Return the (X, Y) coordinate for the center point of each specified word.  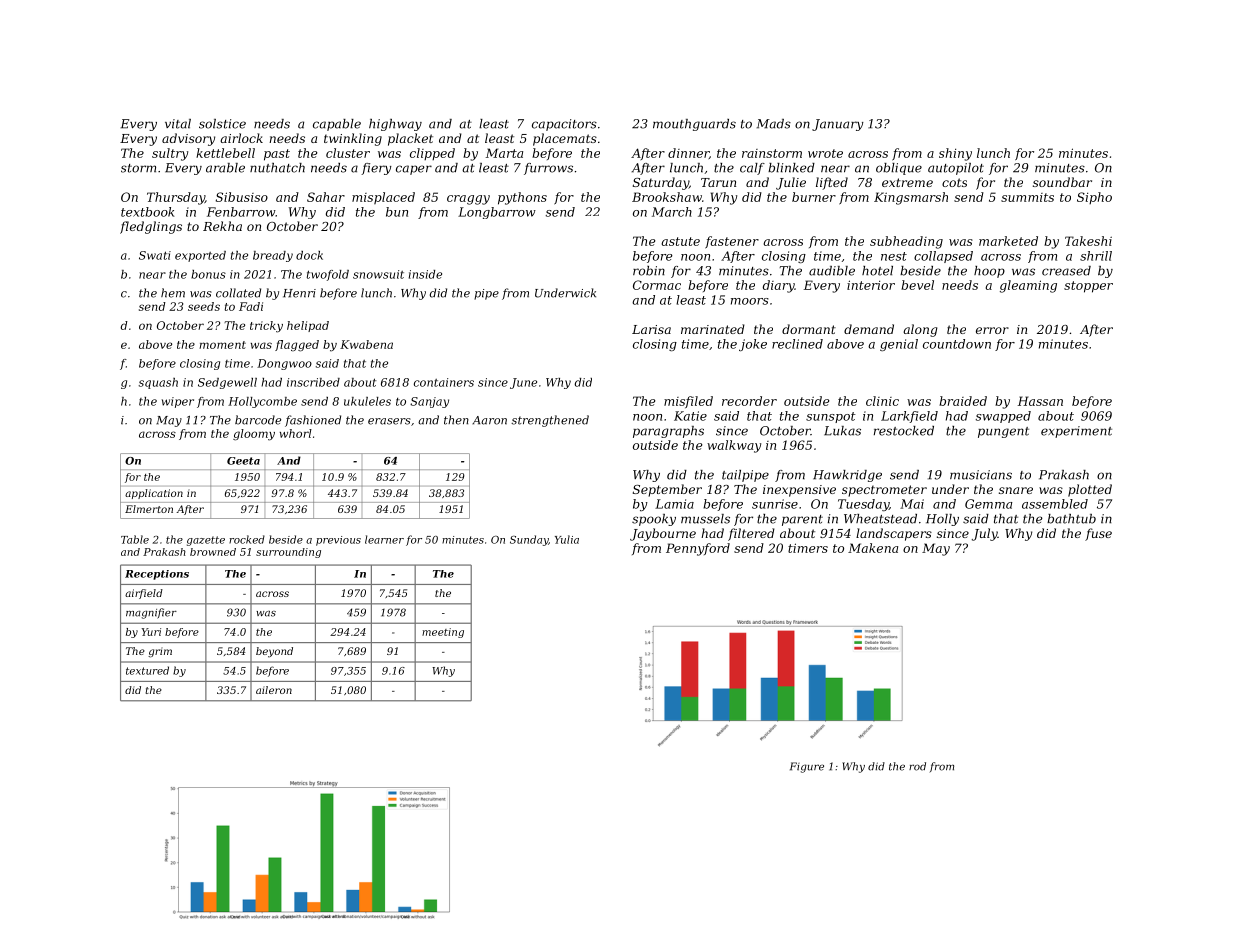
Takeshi (1088, 241)
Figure (807, 767)
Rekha (222, 226)
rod (917, 766)
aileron (274, 690)
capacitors (564, 125)
